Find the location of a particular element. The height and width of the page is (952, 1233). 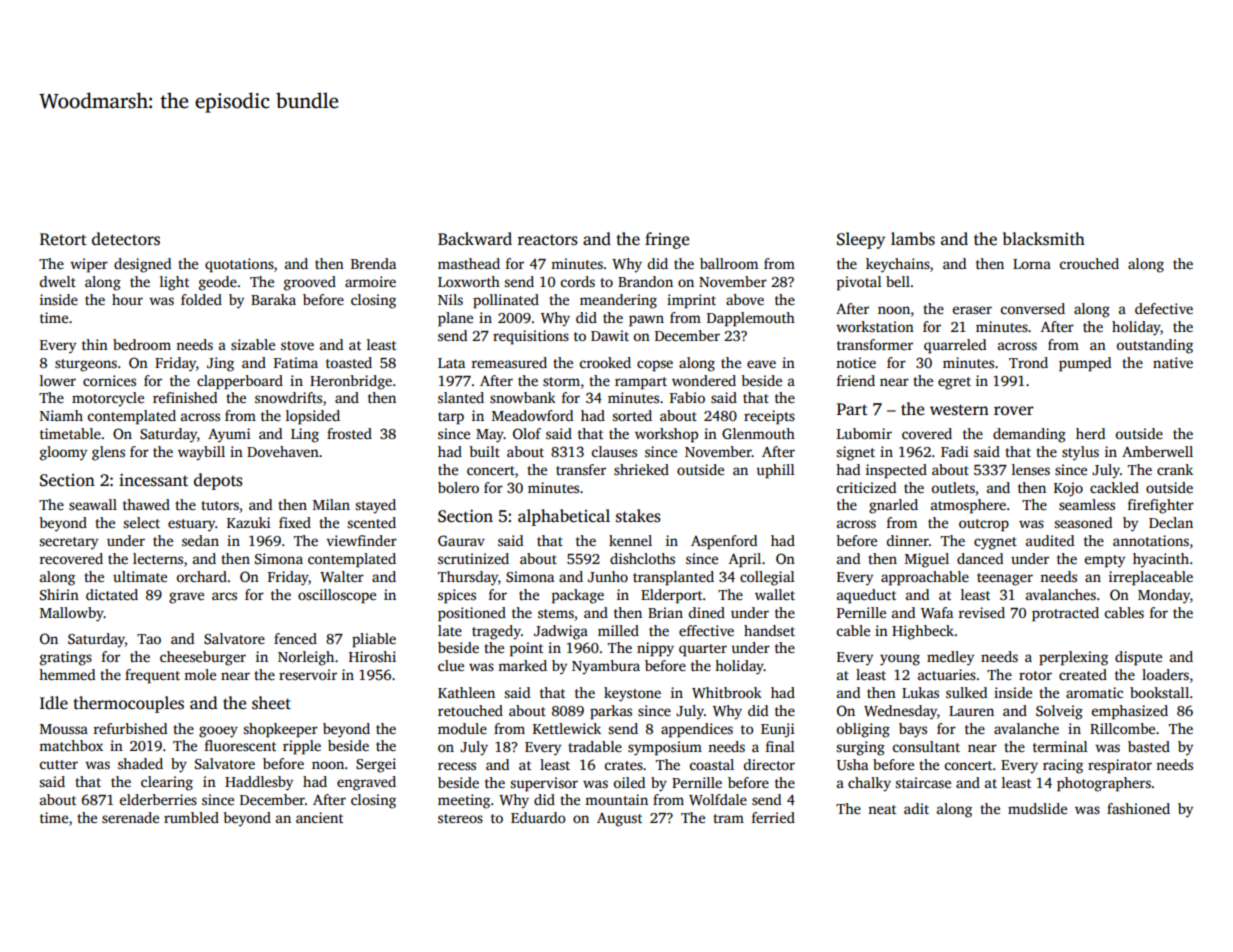

respirator is located at coordinates (1120, 766).
